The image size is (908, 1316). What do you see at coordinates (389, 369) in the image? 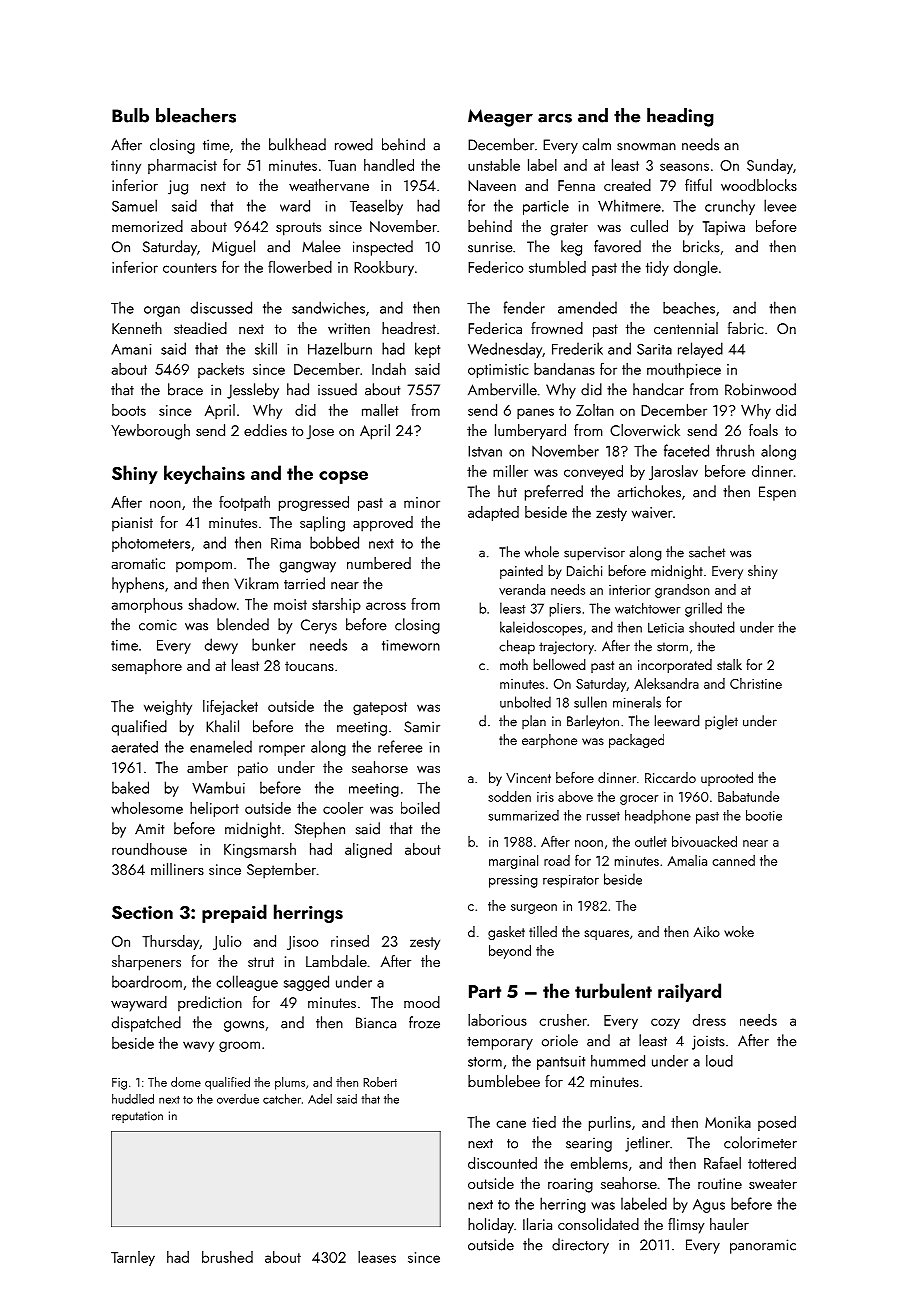
I see `Indah` at bounding box center [389, 369].
